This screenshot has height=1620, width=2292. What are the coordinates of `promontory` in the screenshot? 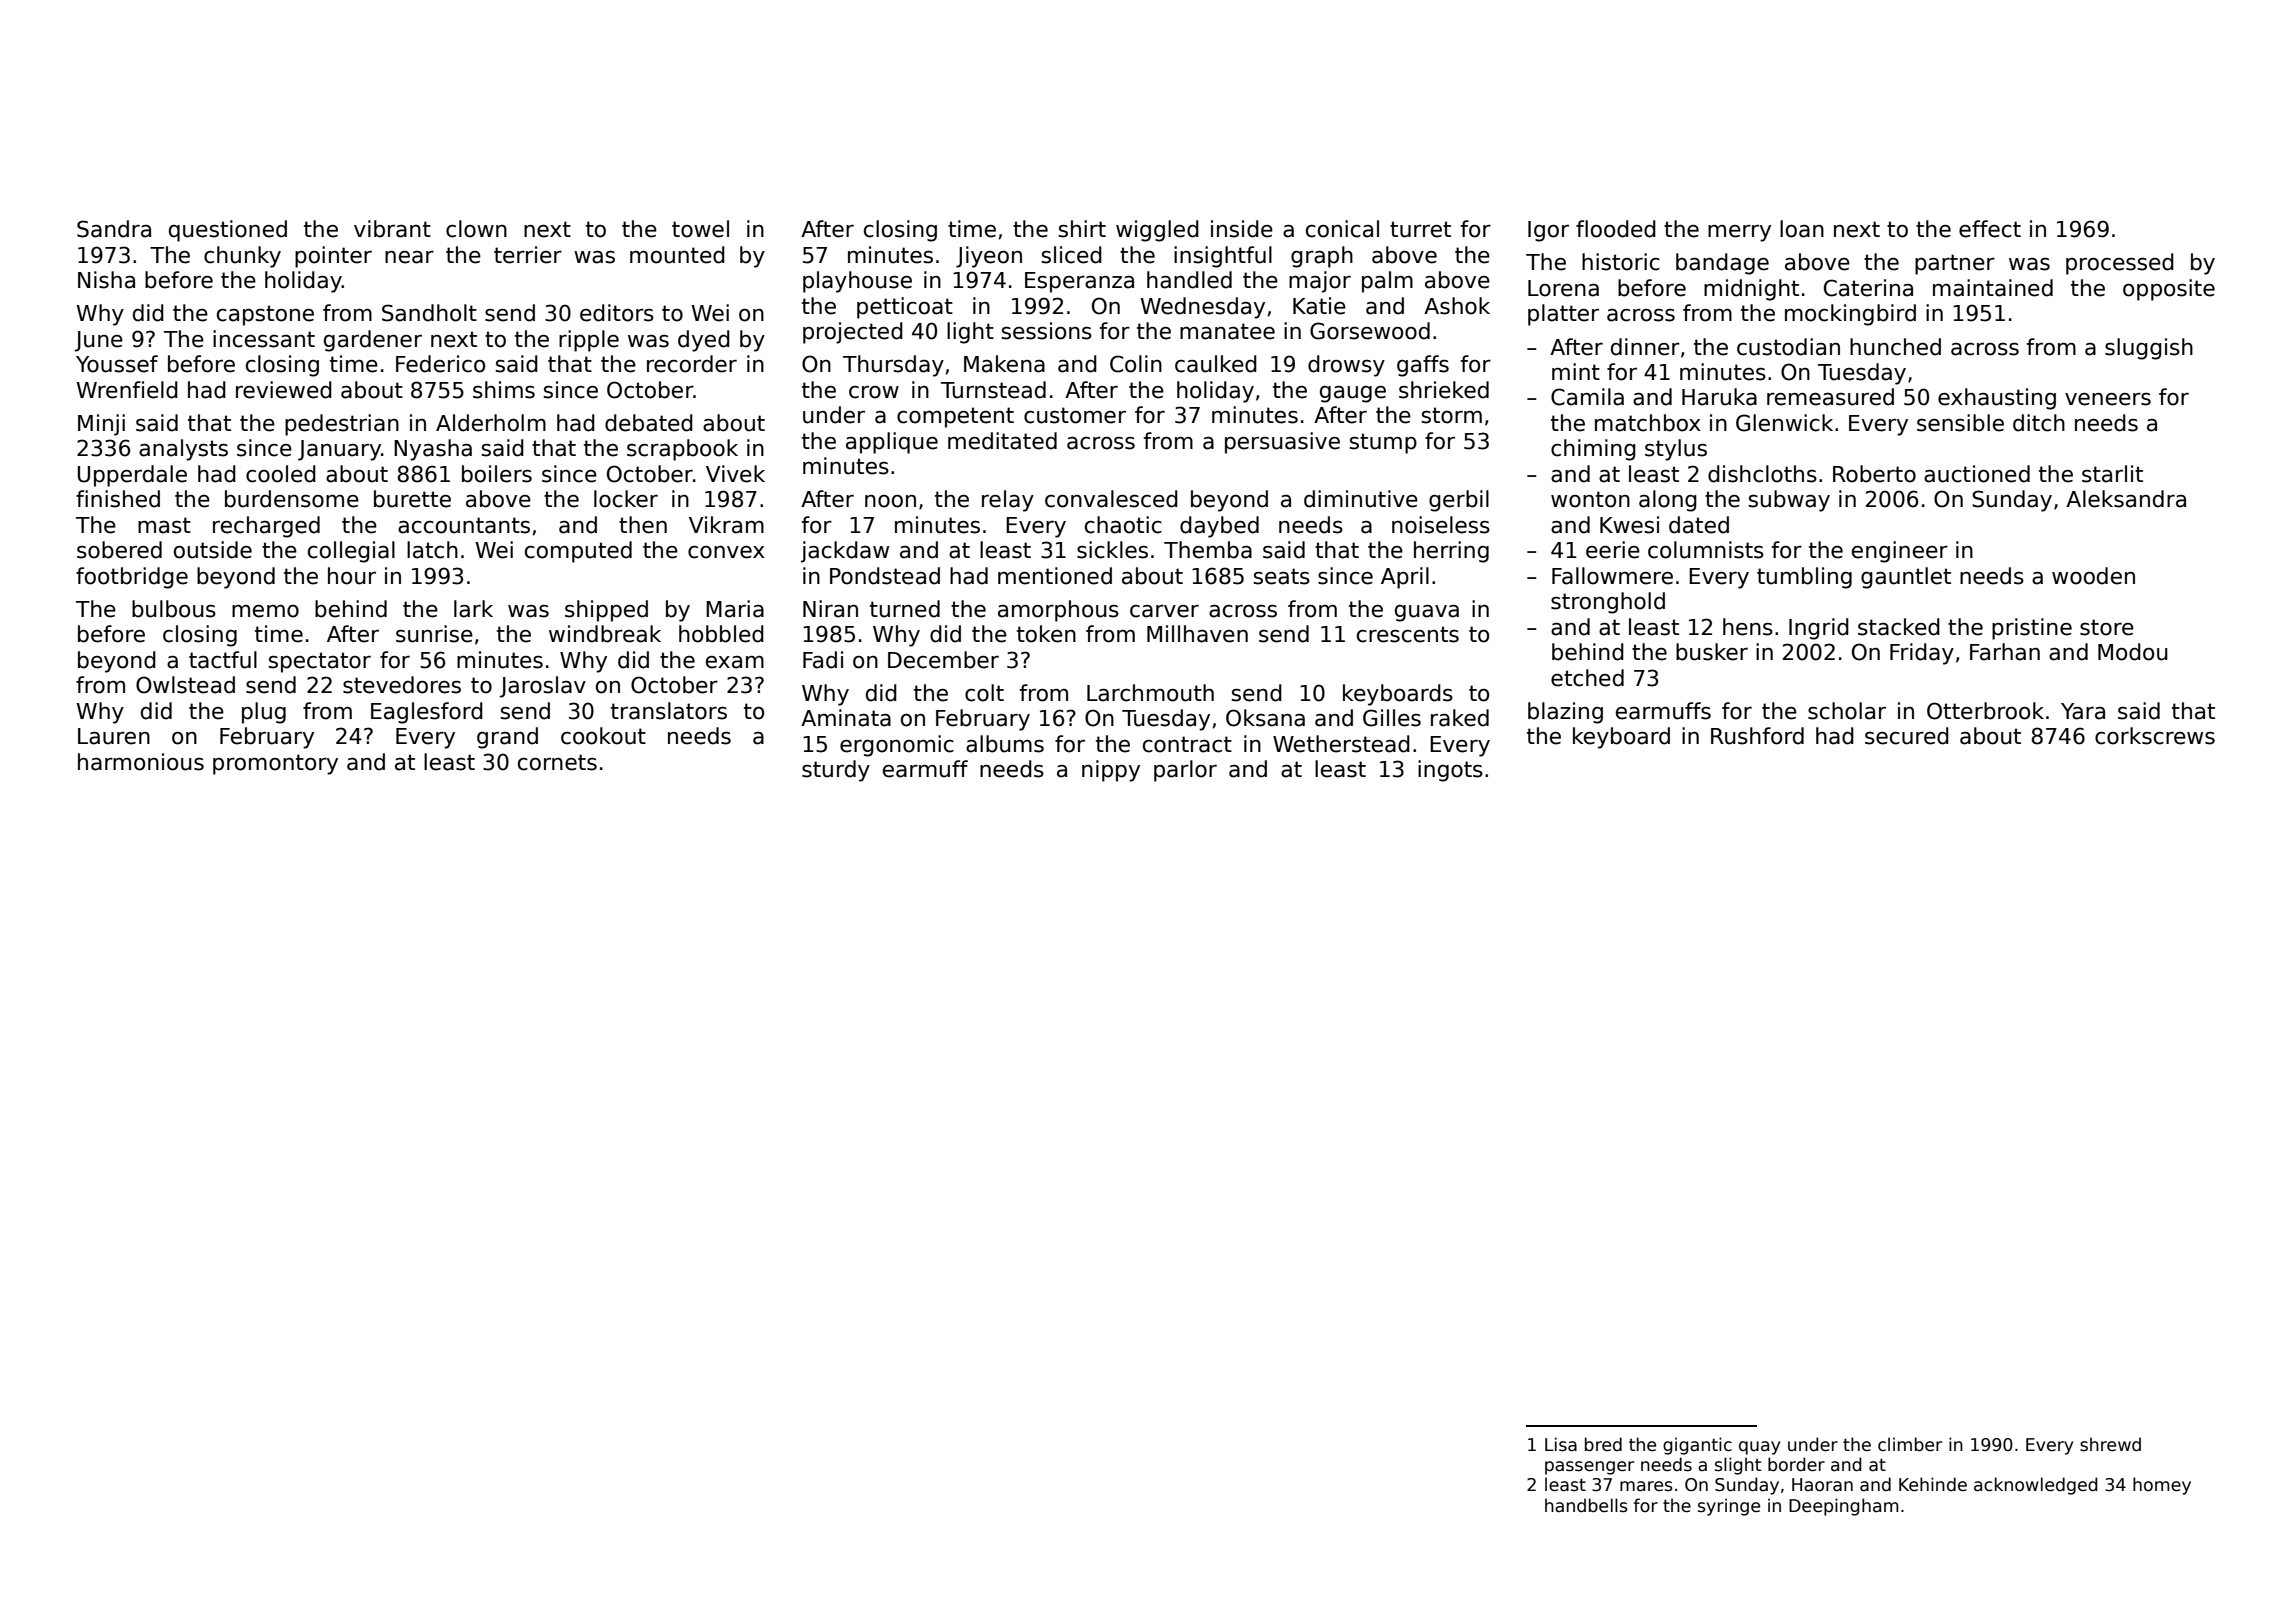 It's located at (275, 764).
